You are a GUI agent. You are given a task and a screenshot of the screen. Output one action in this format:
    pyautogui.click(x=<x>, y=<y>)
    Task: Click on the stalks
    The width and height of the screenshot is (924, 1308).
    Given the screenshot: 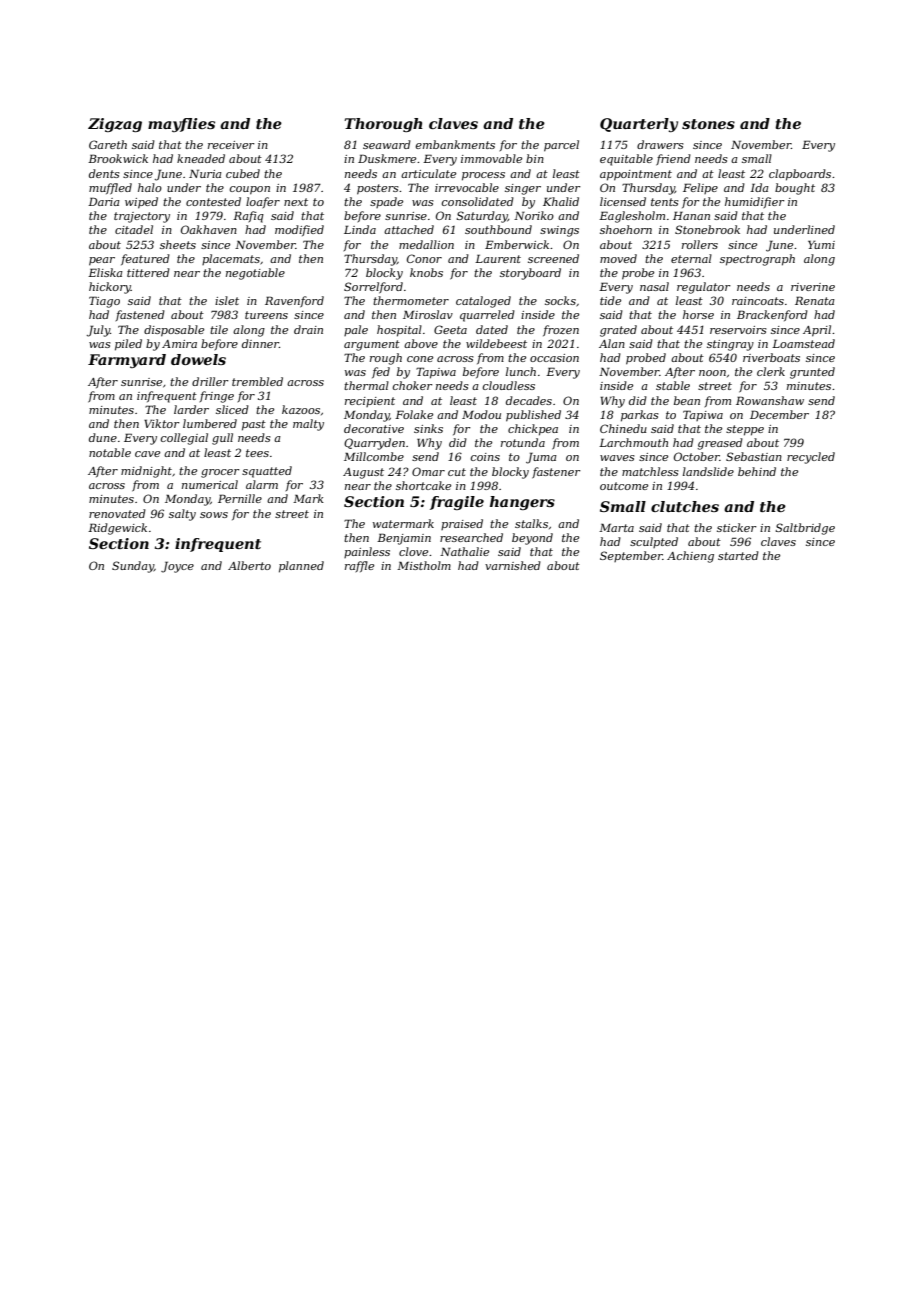 What is the action you would take?
    pyautogui.click(x=531, y=523)
